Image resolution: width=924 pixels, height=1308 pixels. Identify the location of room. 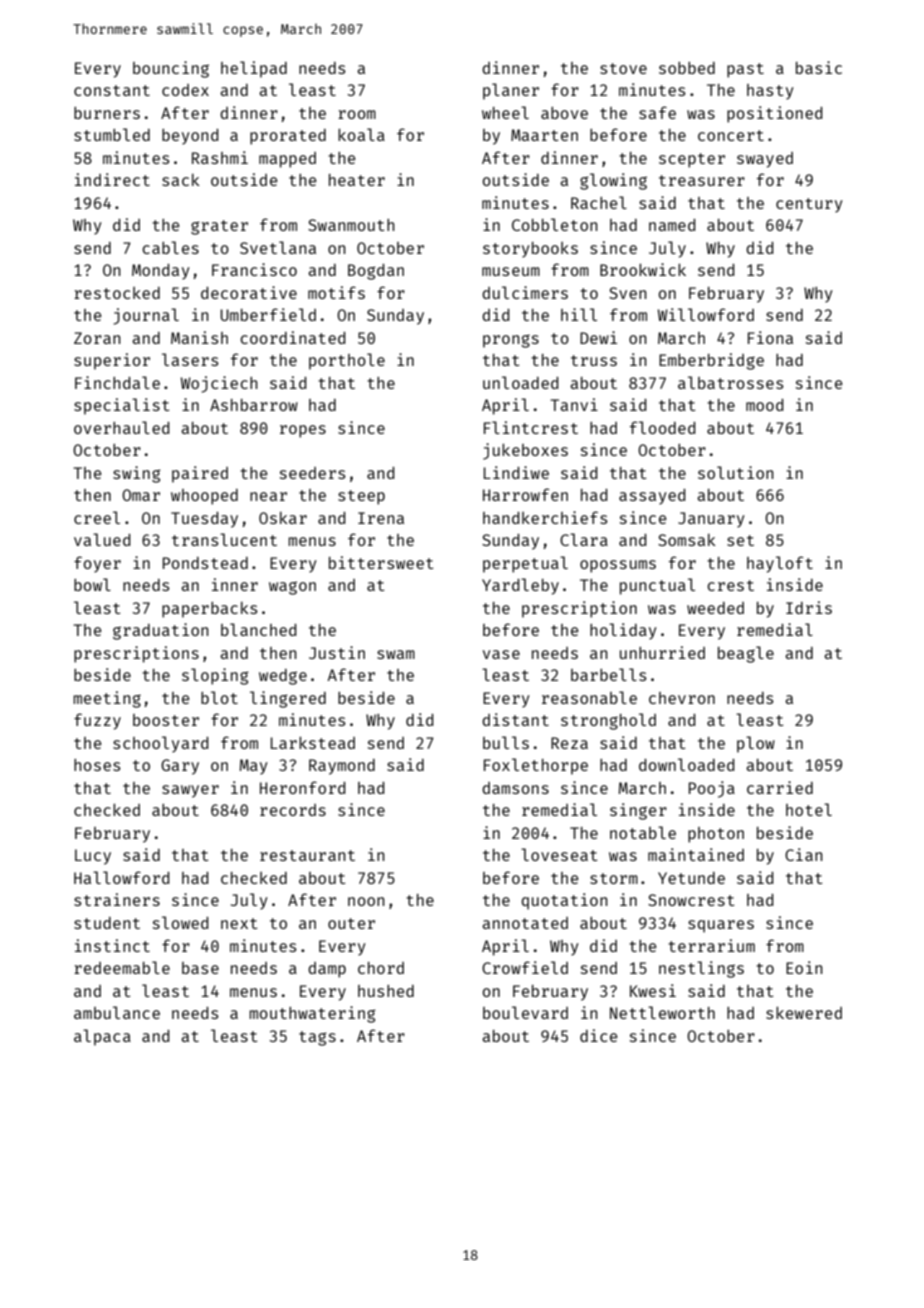
(357, 114).
